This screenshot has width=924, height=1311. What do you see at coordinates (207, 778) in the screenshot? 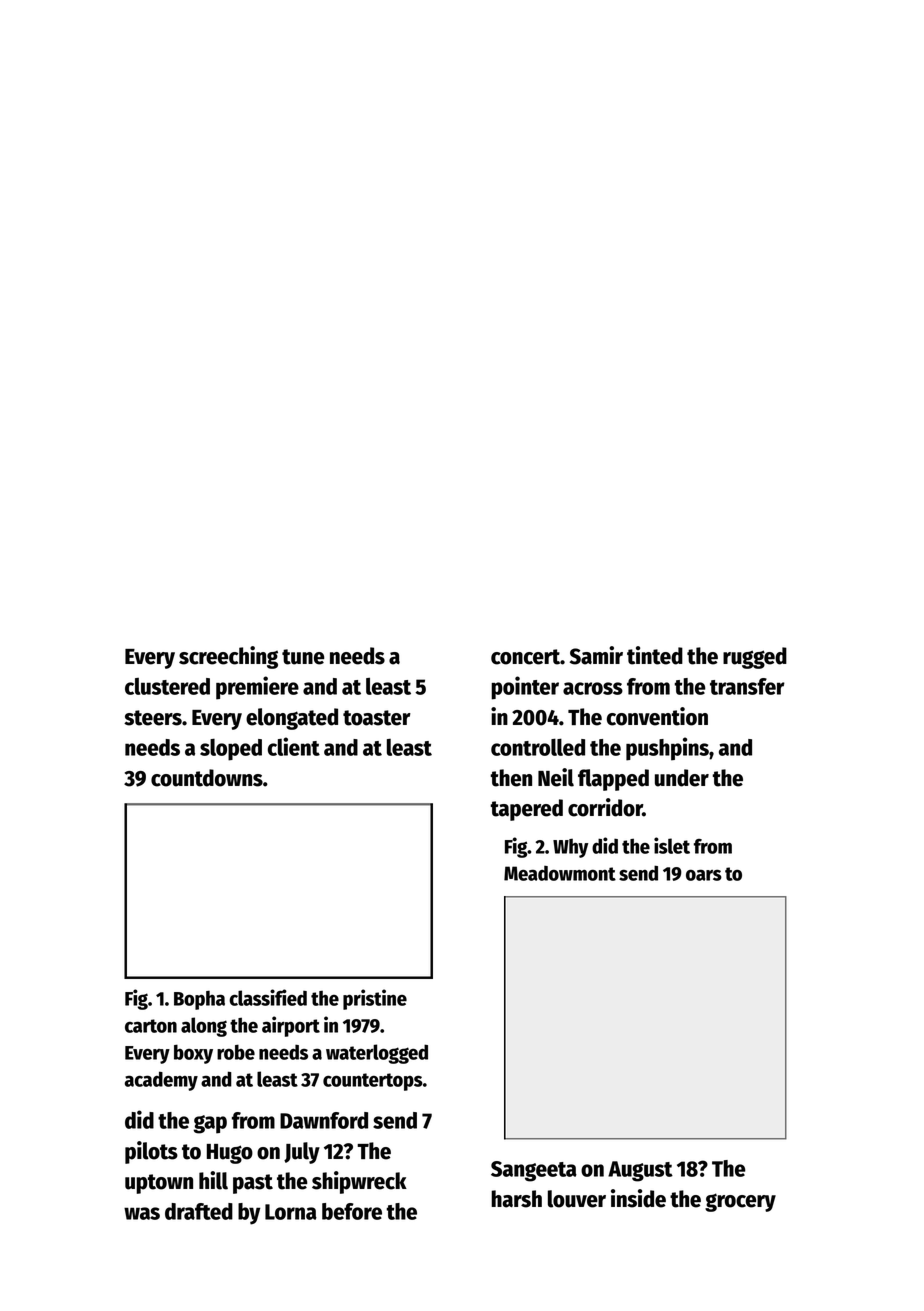
I see `countdowns` at bounding box center [207, 778].
